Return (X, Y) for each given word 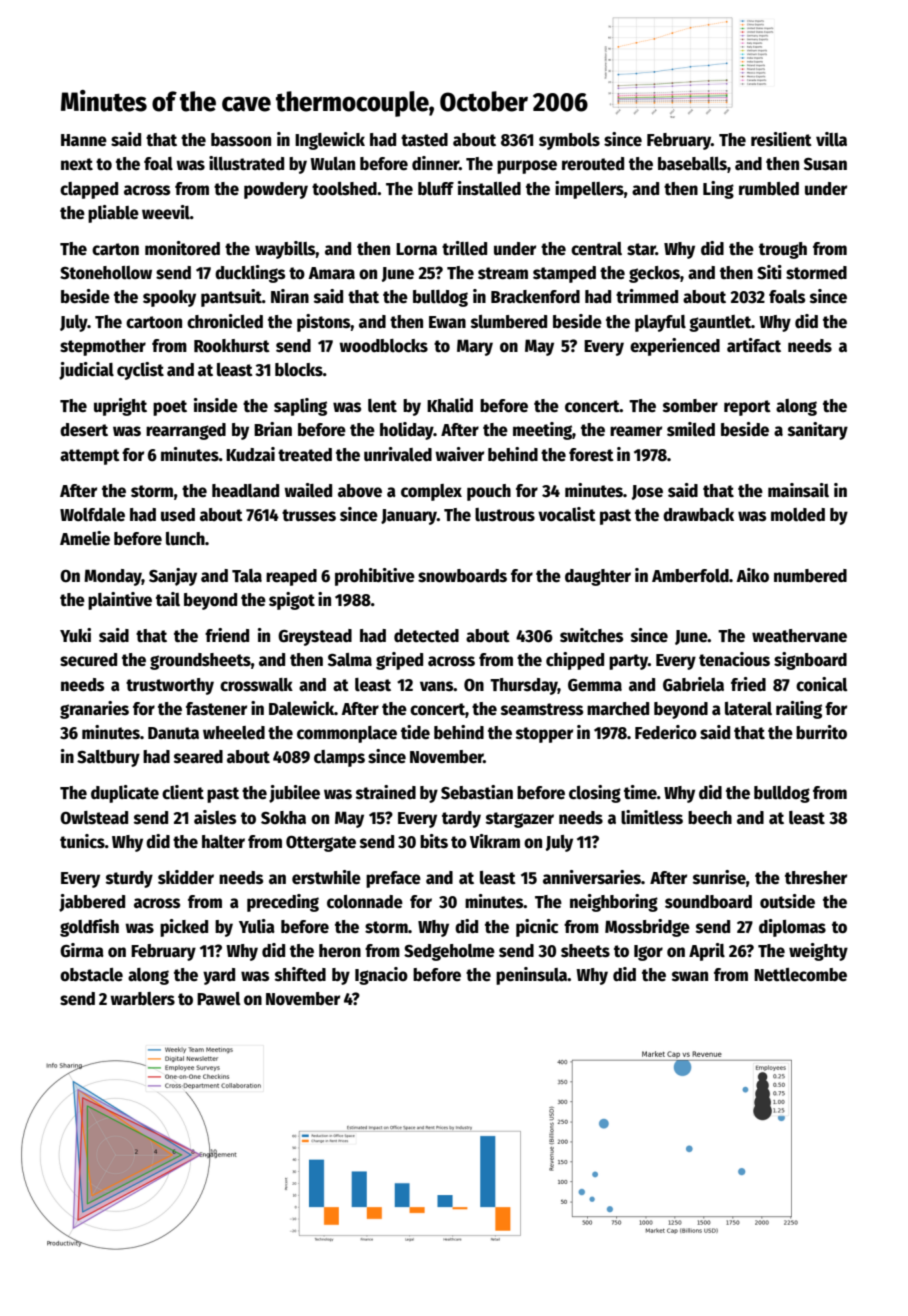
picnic (537, 928)
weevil (166, 212)
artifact (754, 345)
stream (503, 273)
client (183, 792)
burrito (821, 732)
